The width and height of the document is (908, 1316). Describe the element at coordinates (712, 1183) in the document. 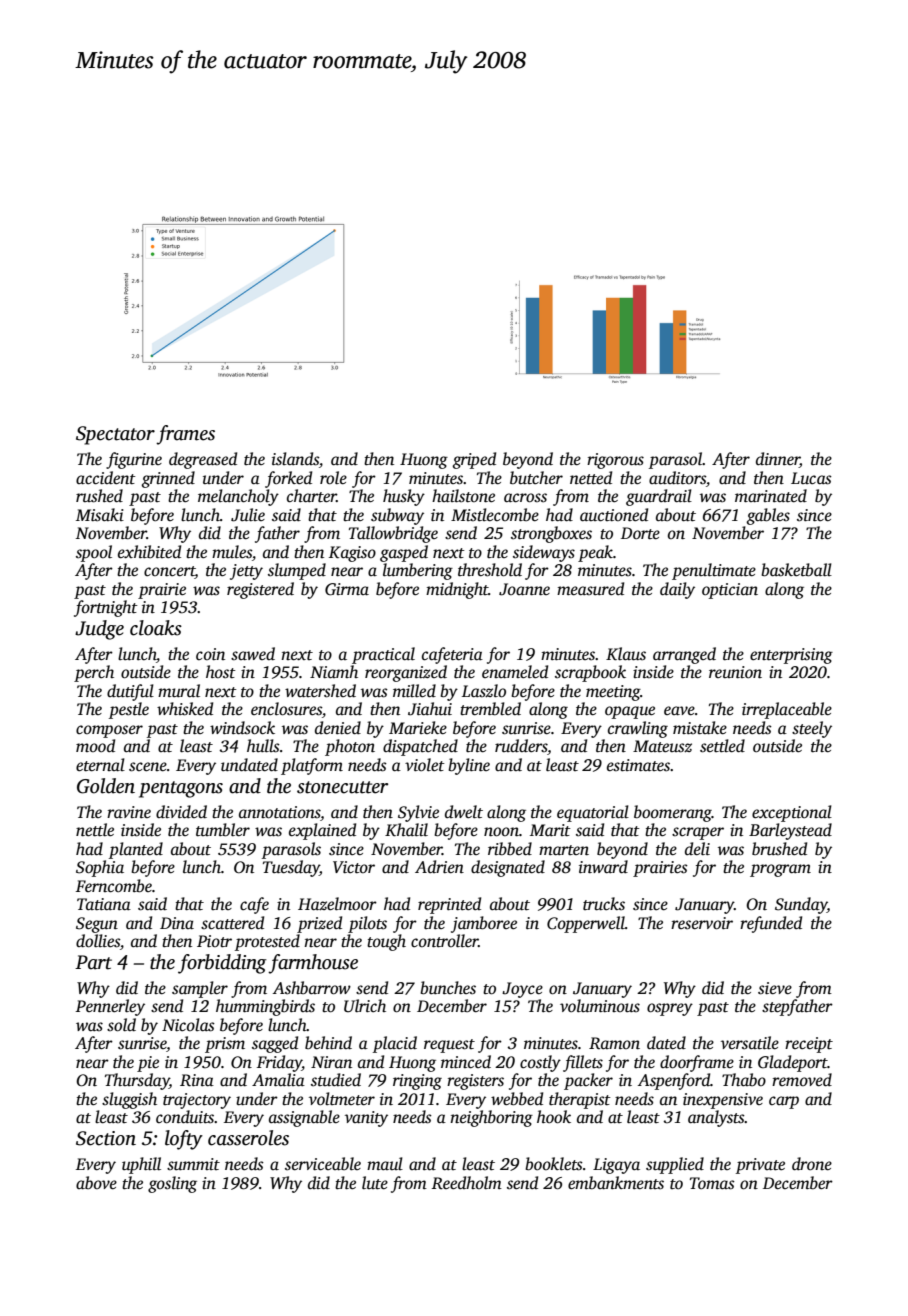

I see `Tomas` at that location.
